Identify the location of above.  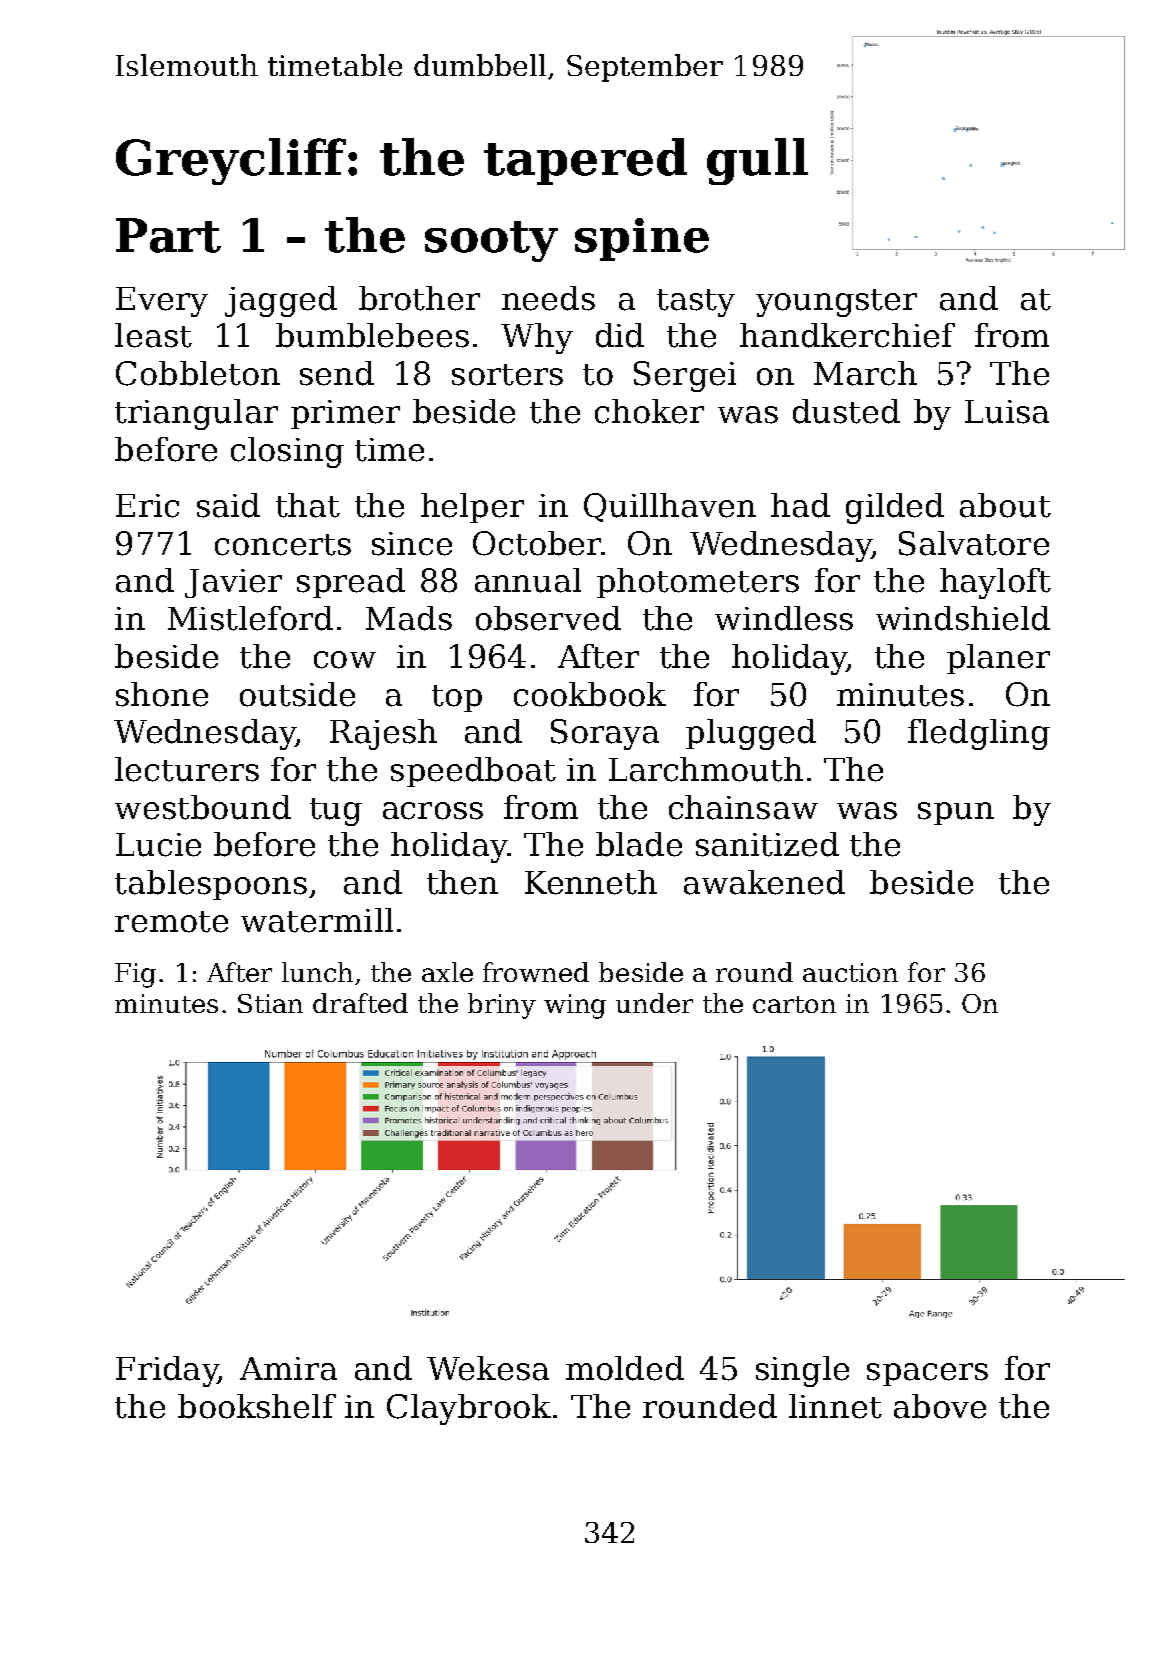
(940, 1406).
